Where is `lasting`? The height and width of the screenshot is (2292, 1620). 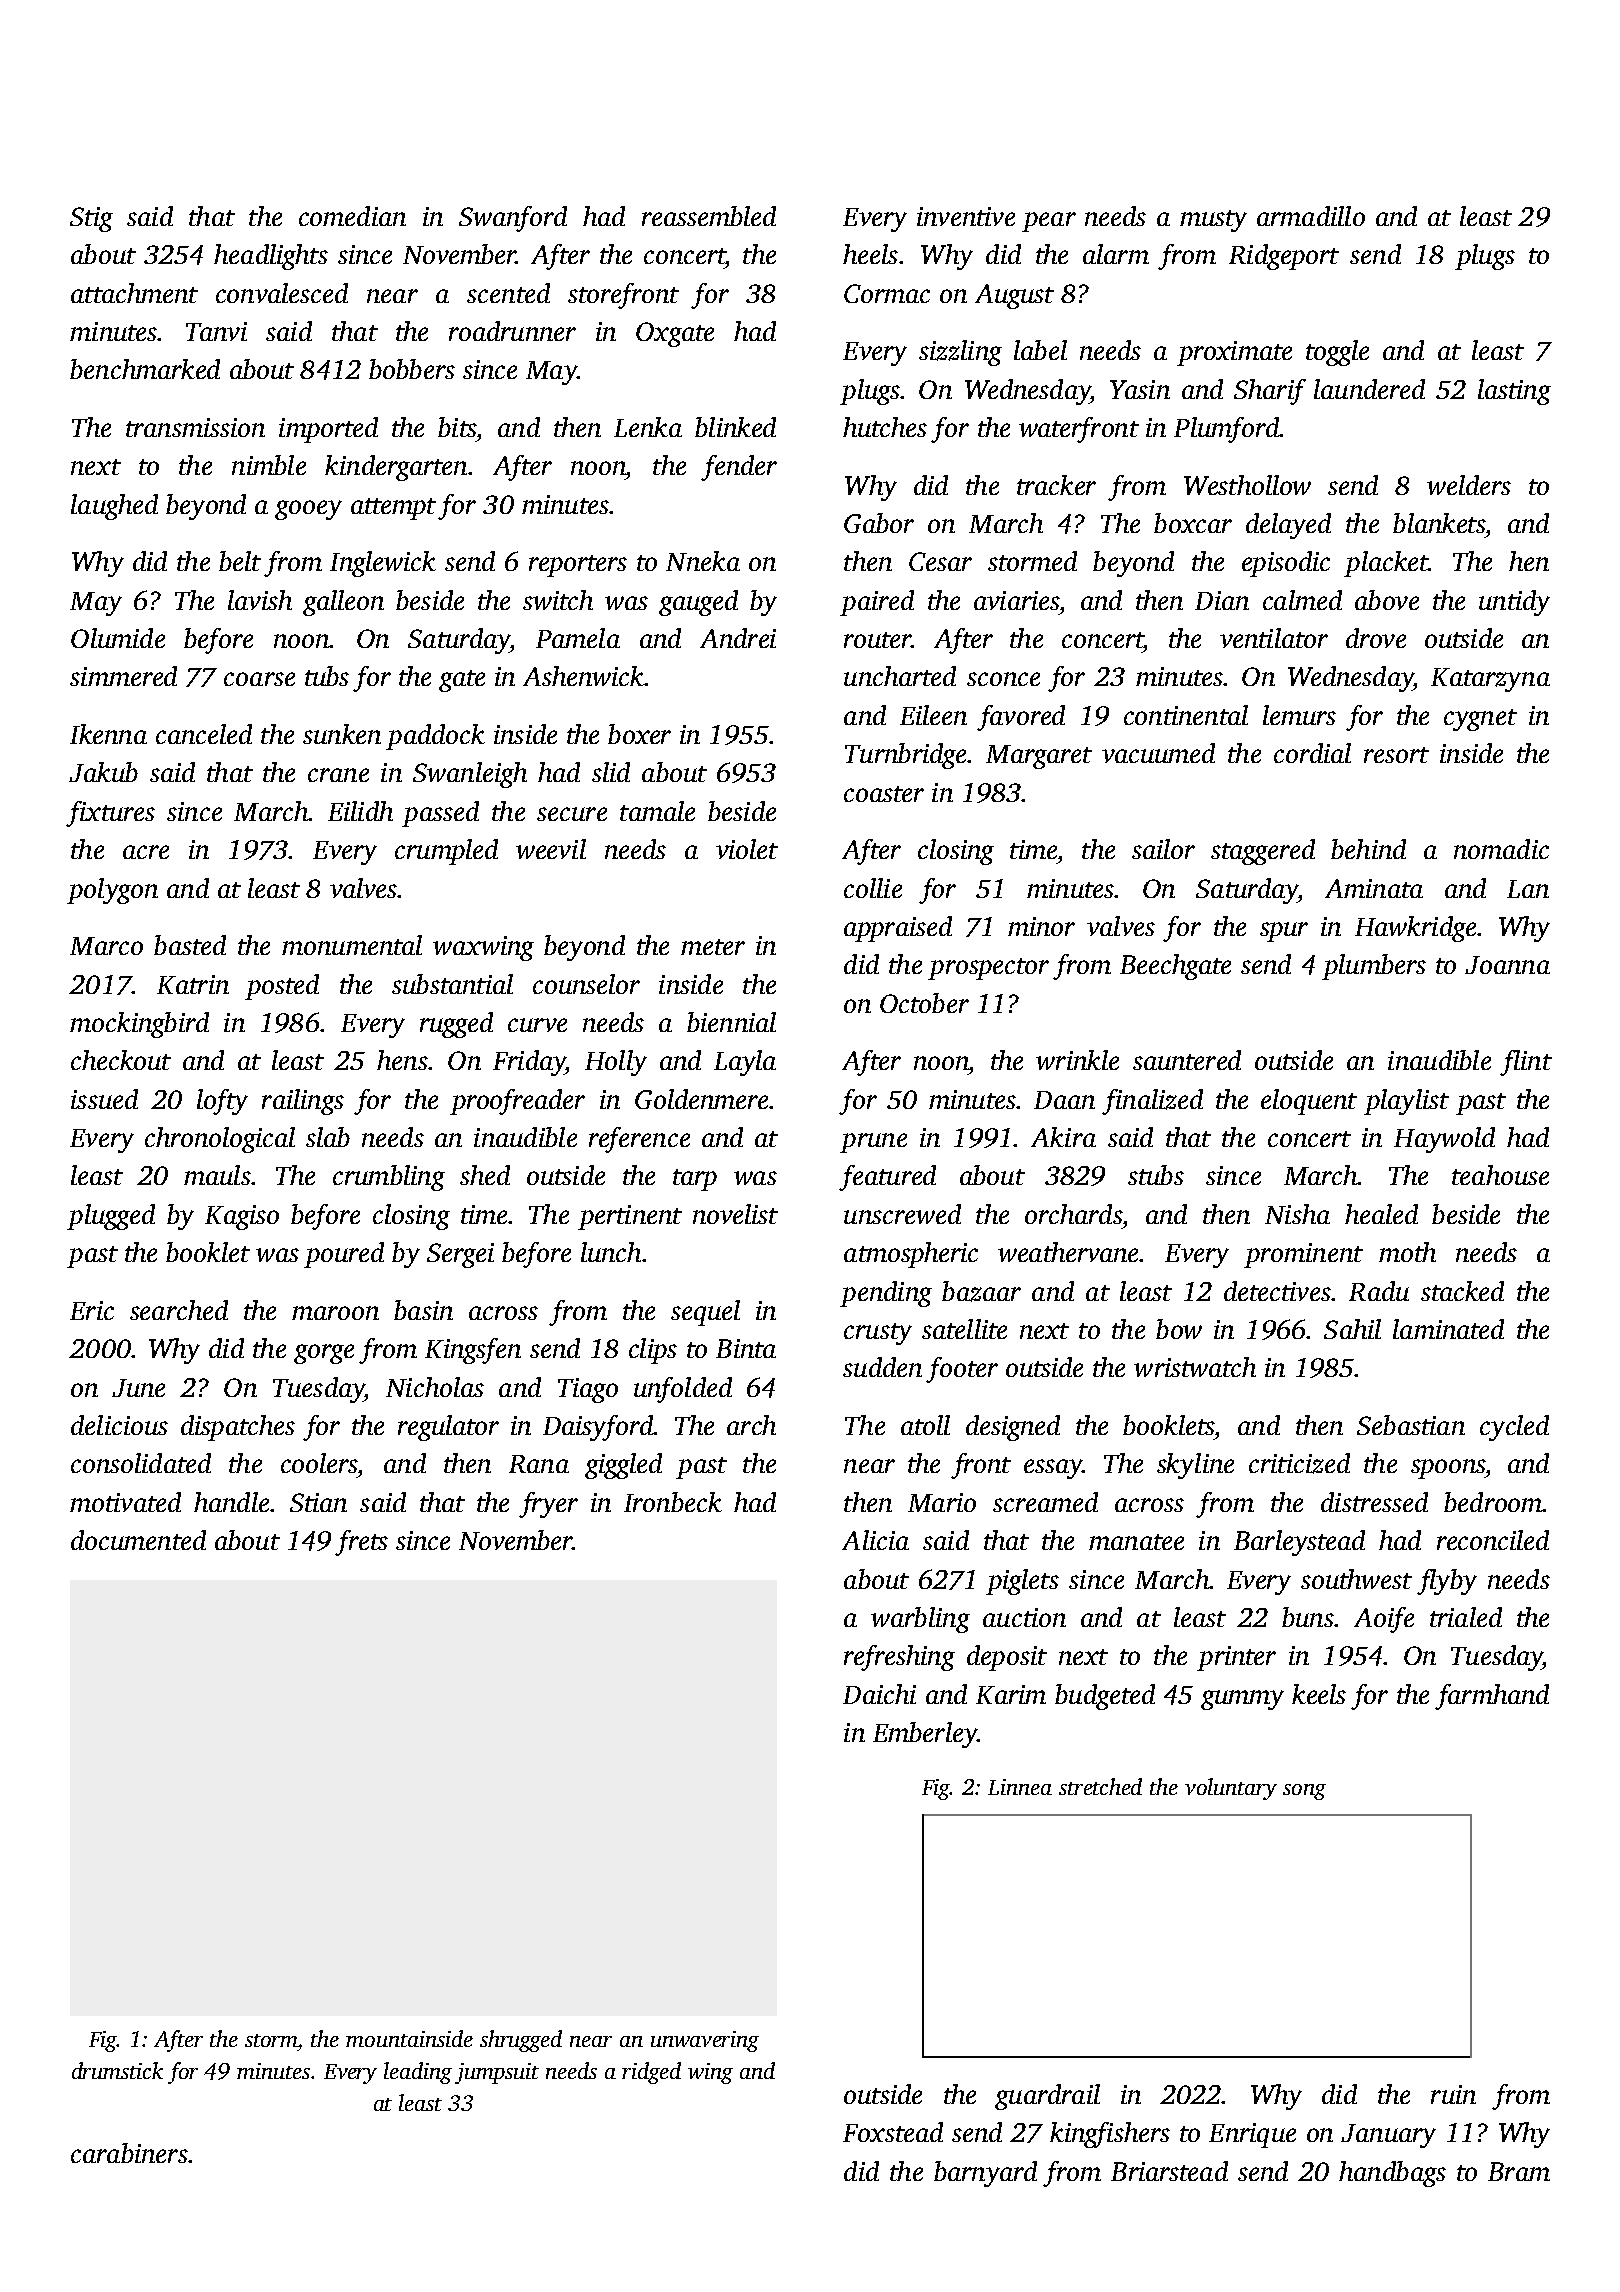
lasting is located at coordinates (1514, 392).
